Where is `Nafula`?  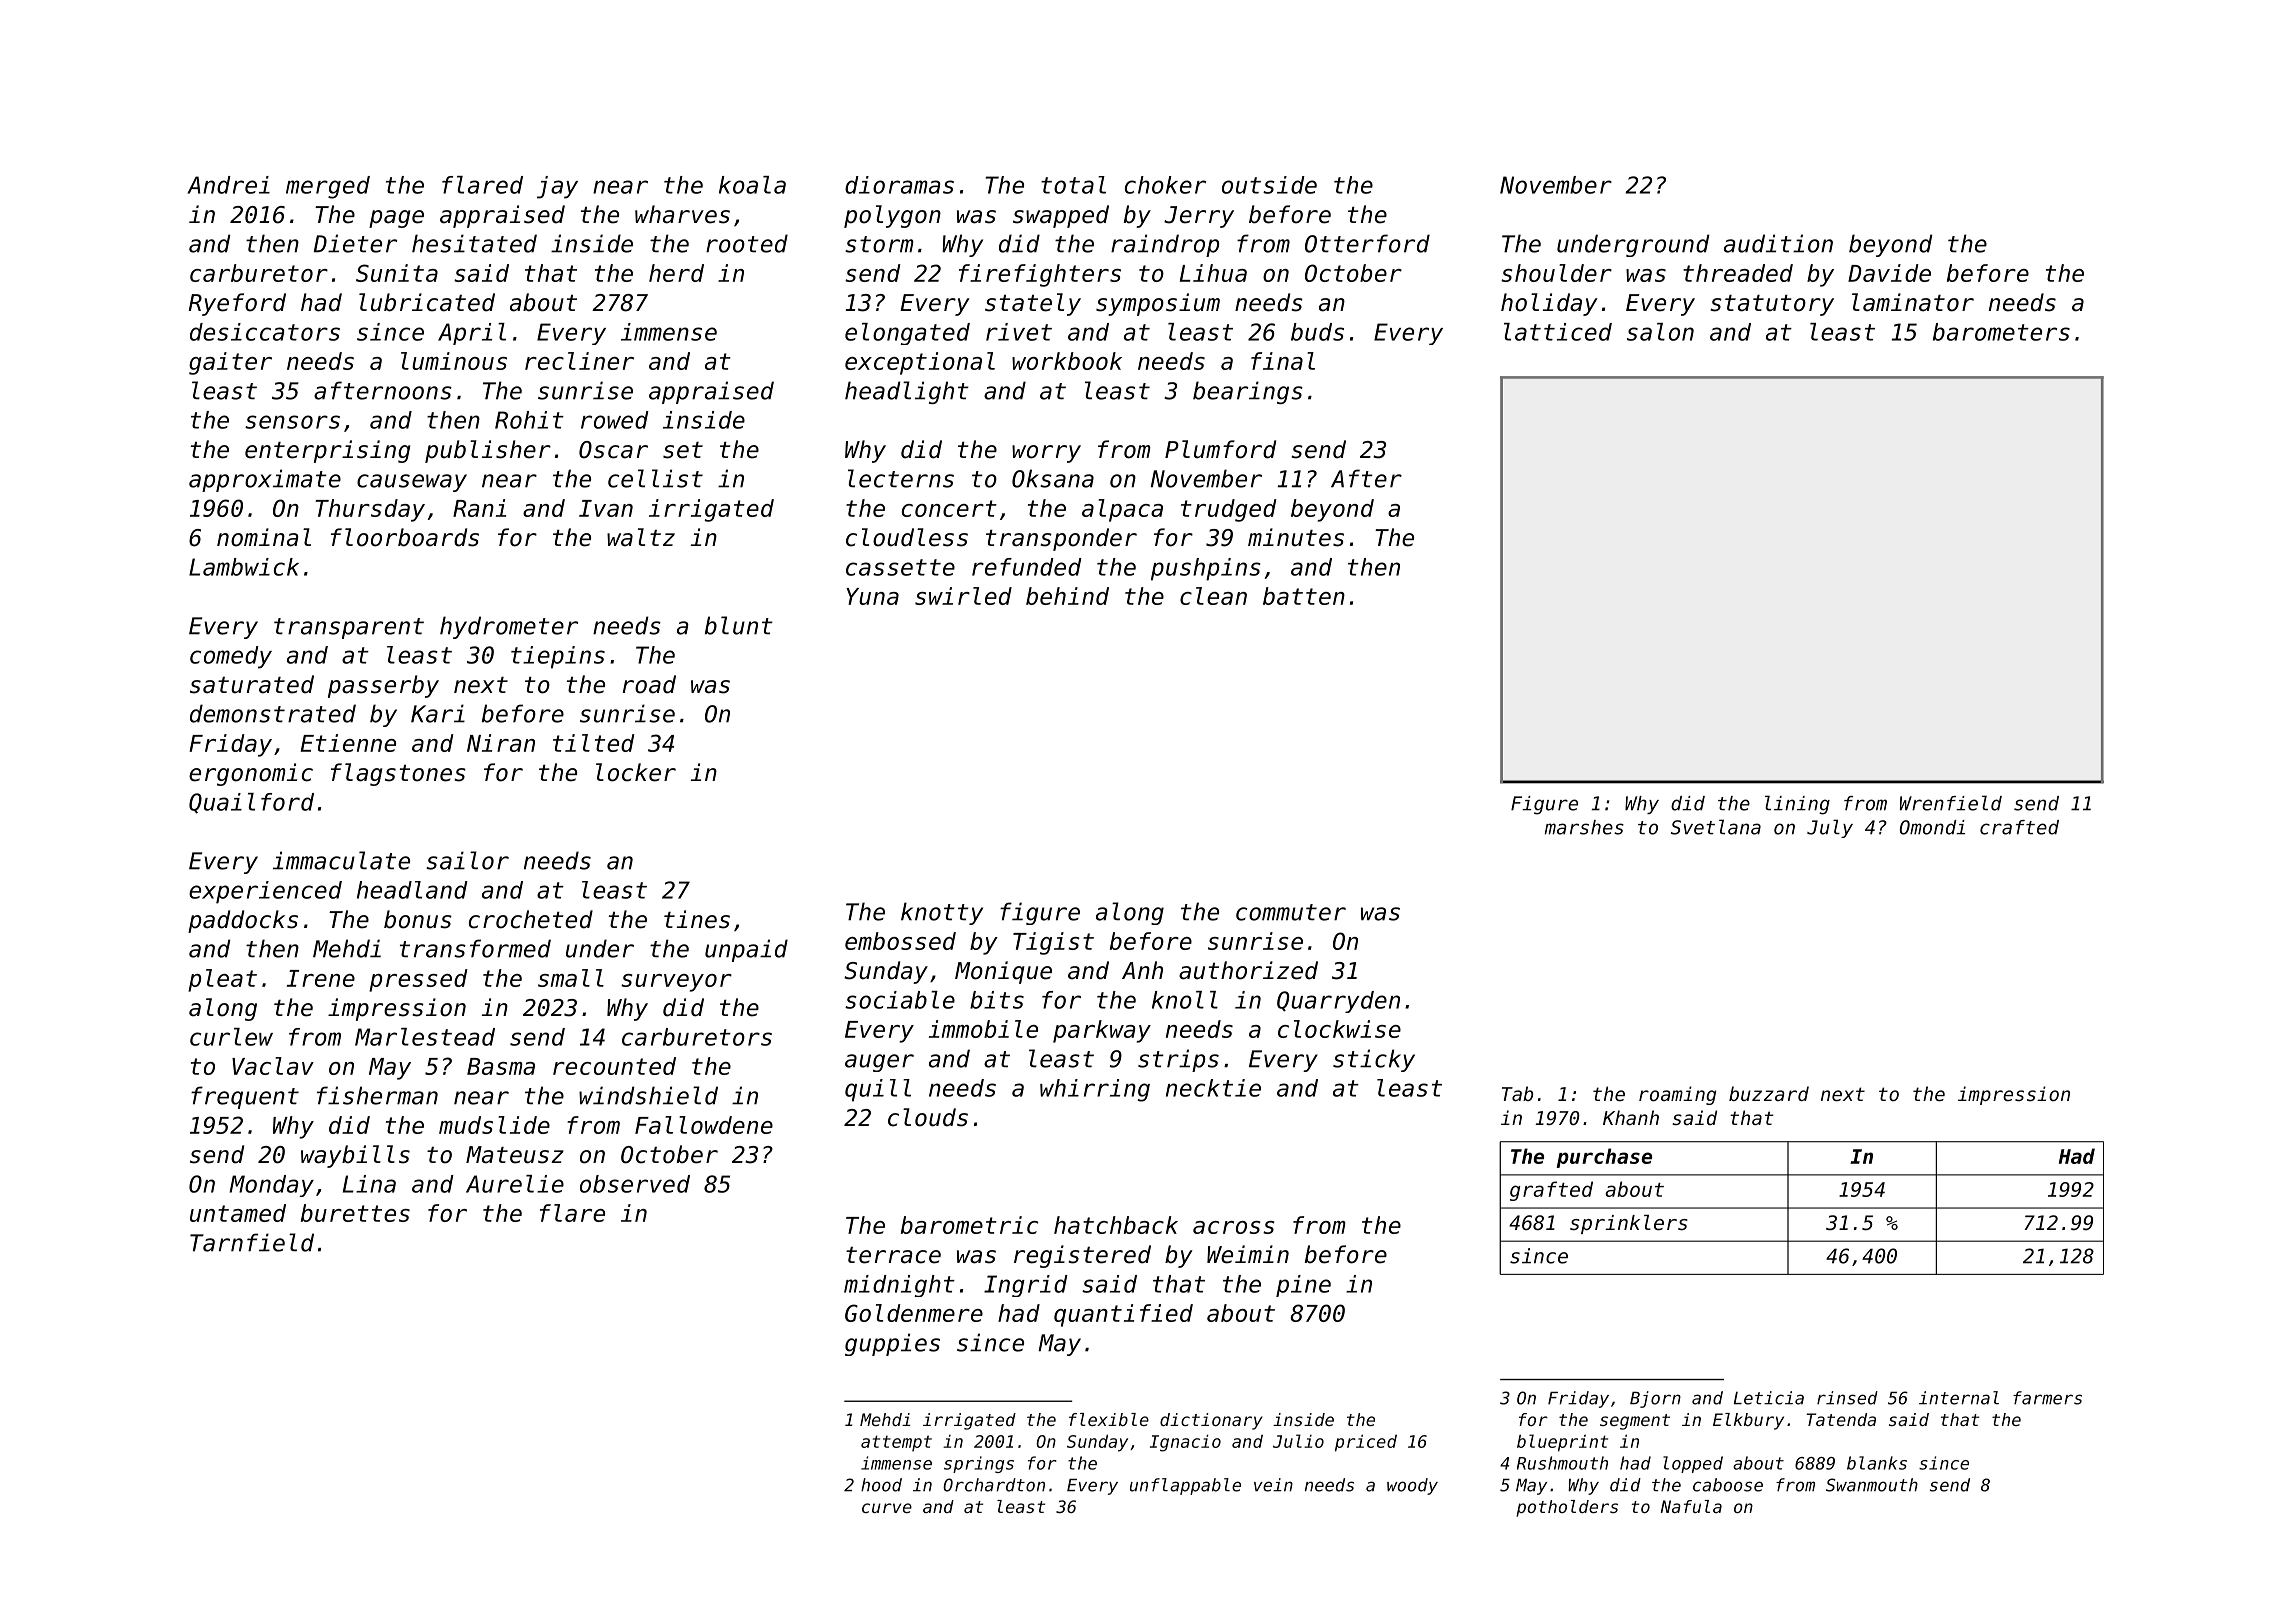
Nafula is located at coordinates (1691, 1506).
